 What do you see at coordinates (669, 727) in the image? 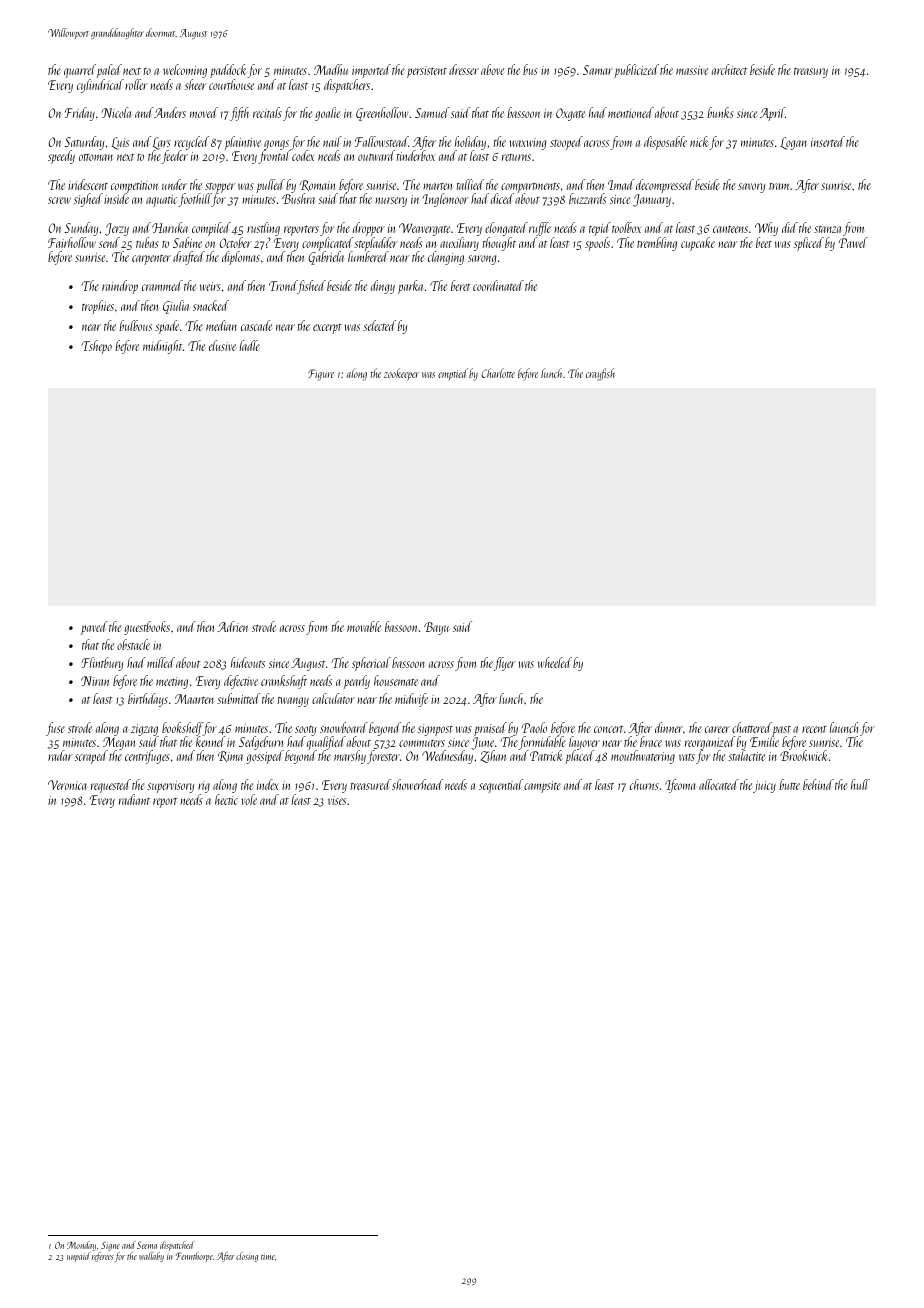
I see `dinner` at bounding box center [669, 727].
